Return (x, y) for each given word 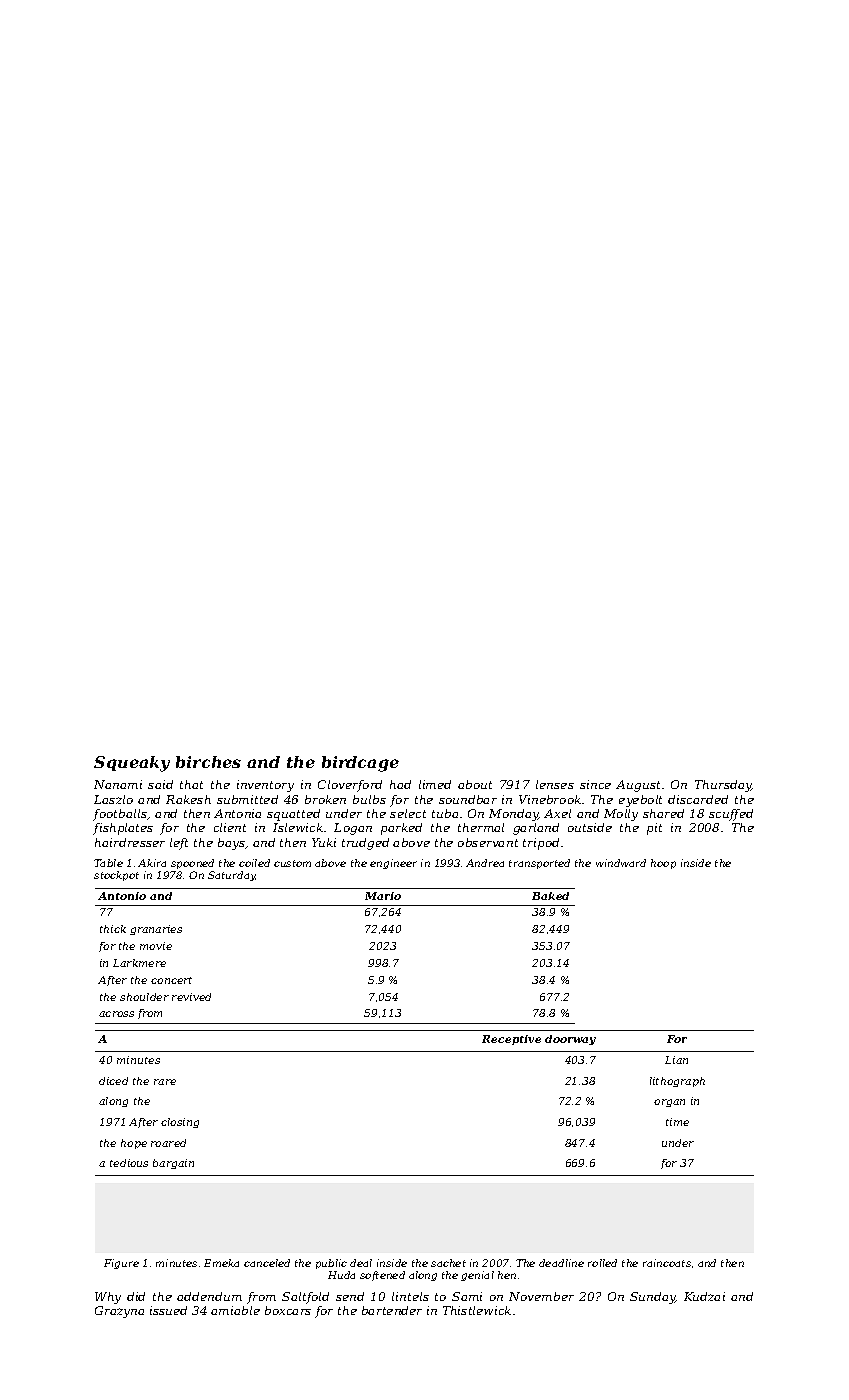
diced (113, 1081)
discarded (698, 799)
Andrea (485, 863)
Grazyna (119, 1312)
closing (180, 1123)
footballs (120, 815)
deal (361, 1263)
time (677, 1122)
